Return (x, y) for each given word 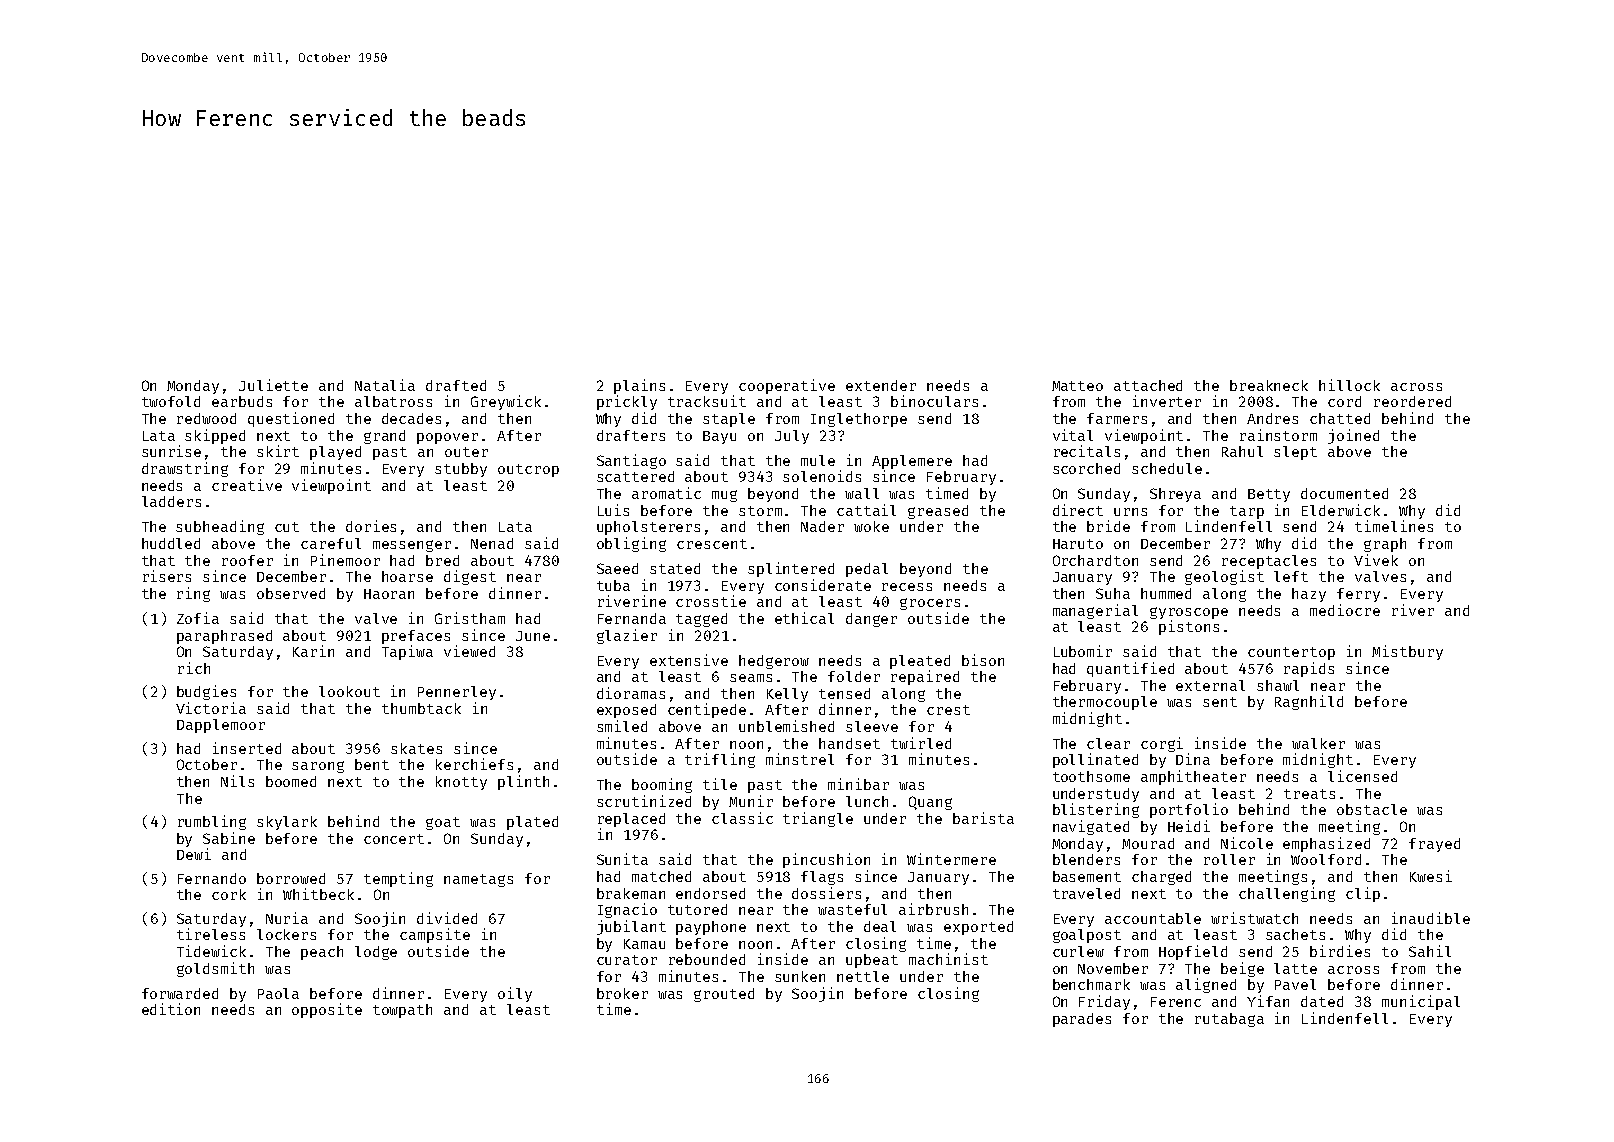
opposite (327, 1010)
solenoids (822, 476)
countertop (1291, 653)
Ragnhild (1309, 702)
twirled (921, 743)
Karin (313, 651)
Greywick (506, 402)
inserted (247, 748)
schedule (1167, 468)
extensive (689, 660)
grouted (724, 995)
